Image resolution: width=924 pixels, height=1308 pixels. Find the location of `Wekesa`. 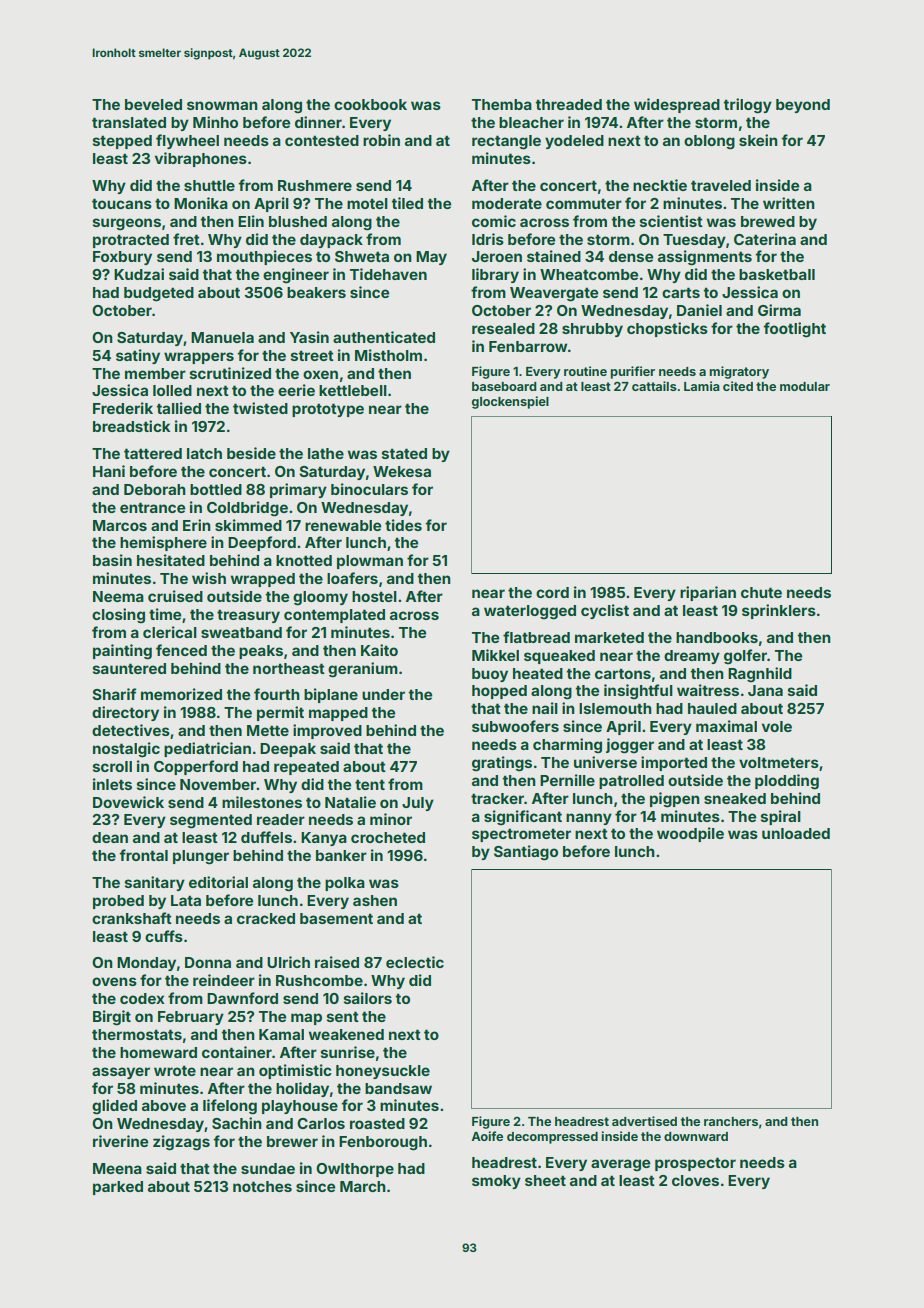

Wekesa is located at coordinates (402, 471).
